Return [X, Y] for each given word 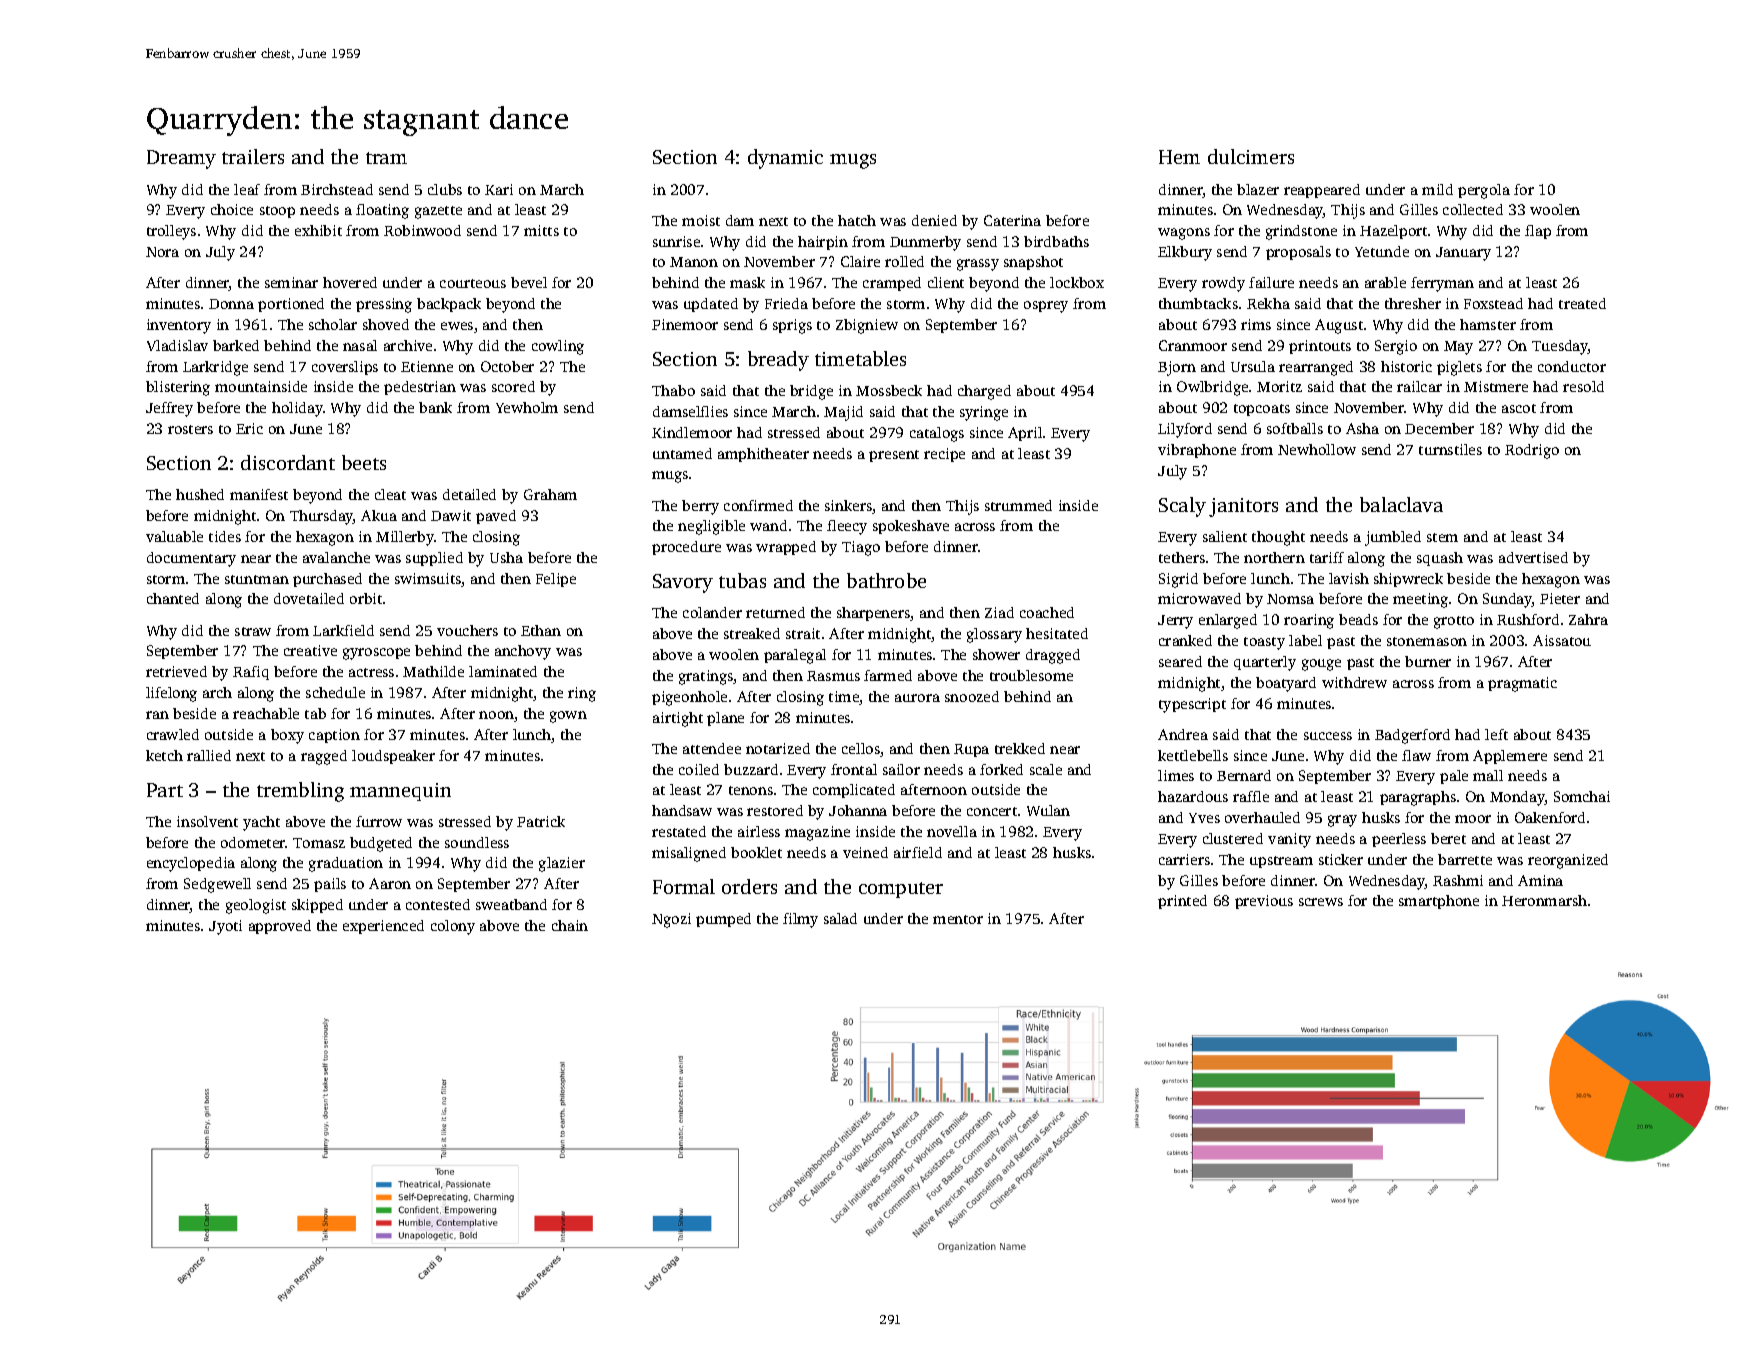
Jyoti [225, 927]
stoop [277, 212]
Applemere [1510, 757]
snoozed [972, 696]
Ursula [1253, 366]
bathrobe [886, 580]
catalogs [937, 434]
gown [568, 717]
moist [701, 220]
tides [225, 536]
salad [840, 918]
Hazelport [1393, 232]
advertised [1533, 557]
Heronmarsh [1544, 900]
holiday [297, 409]
